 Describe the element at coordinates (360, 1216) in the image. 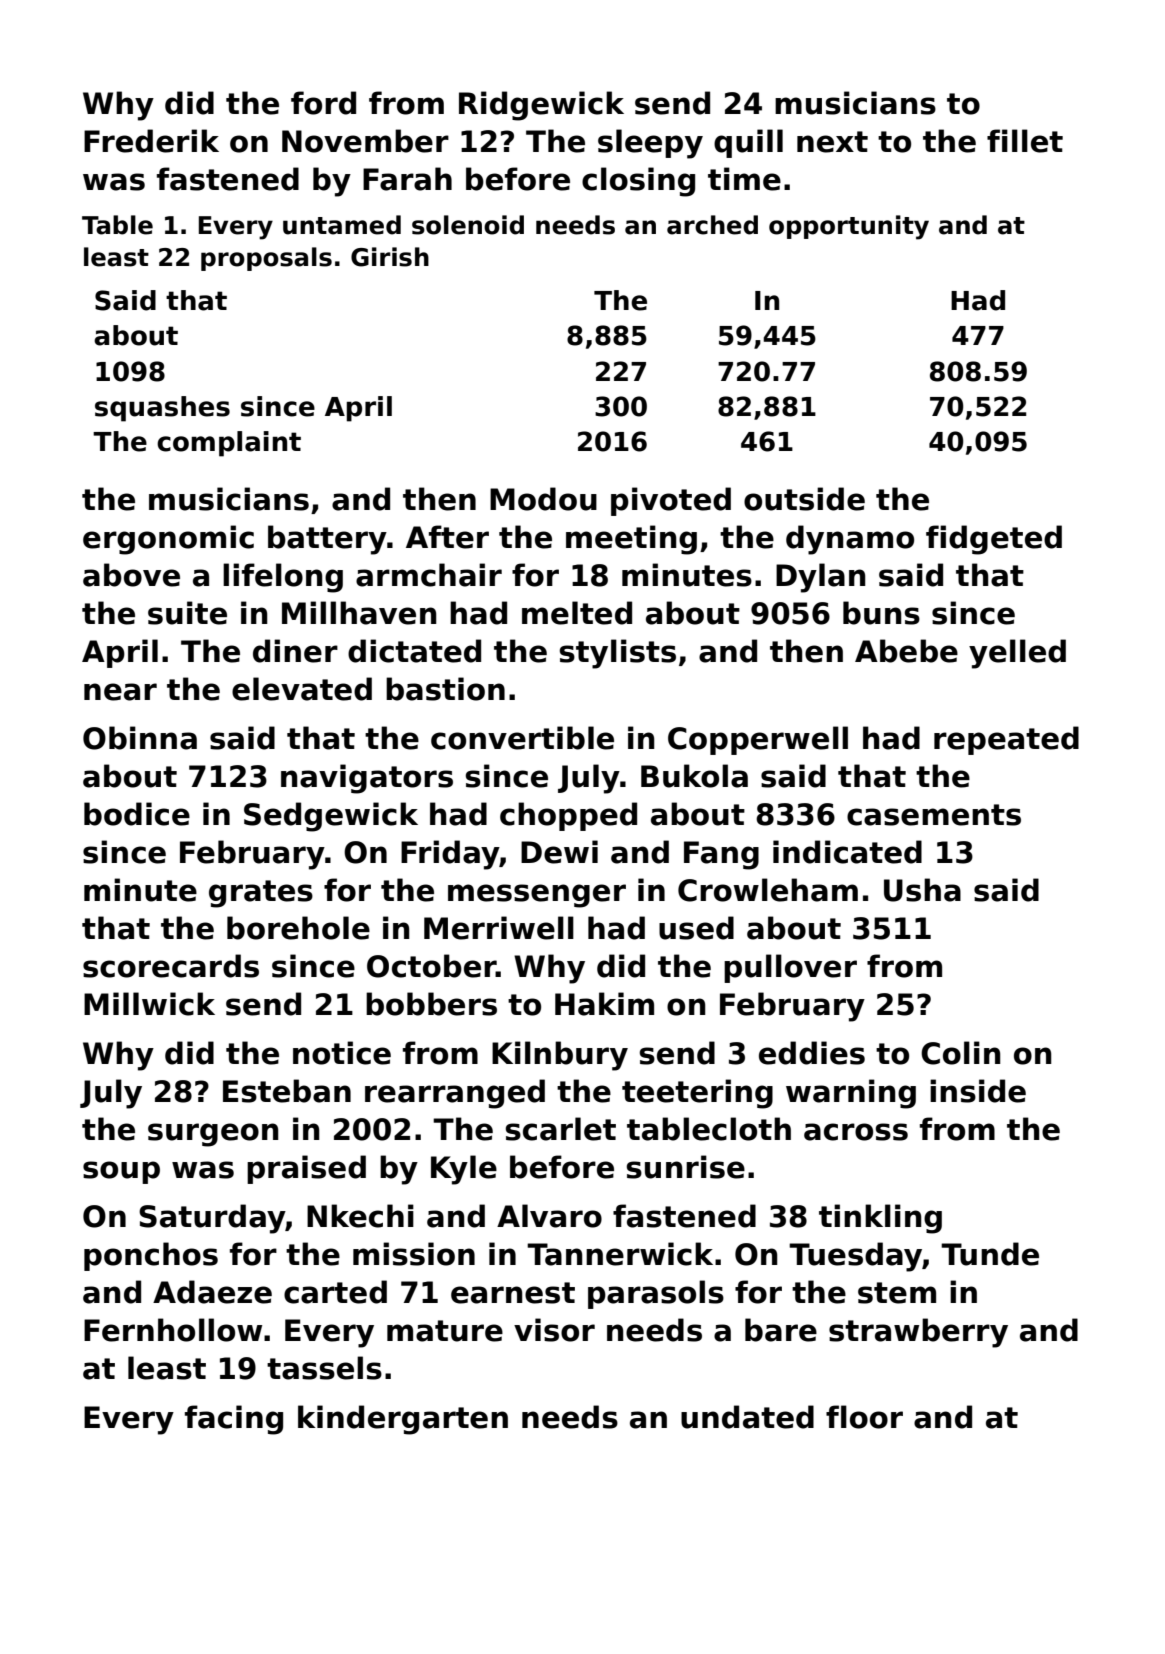

I see `Nkechi` at that location.
